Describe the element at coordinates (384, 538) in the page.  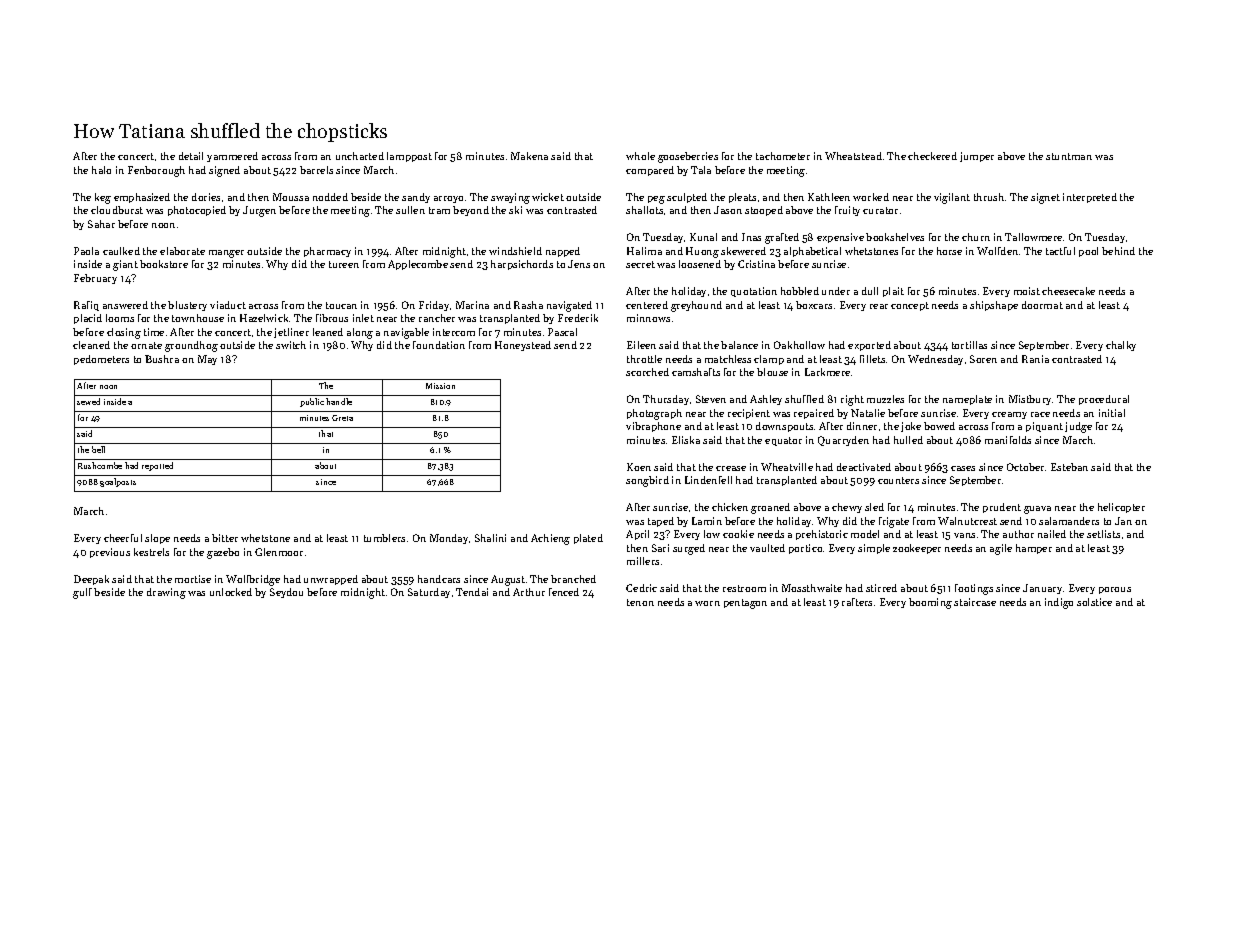
I see `tumblers` at that location.
